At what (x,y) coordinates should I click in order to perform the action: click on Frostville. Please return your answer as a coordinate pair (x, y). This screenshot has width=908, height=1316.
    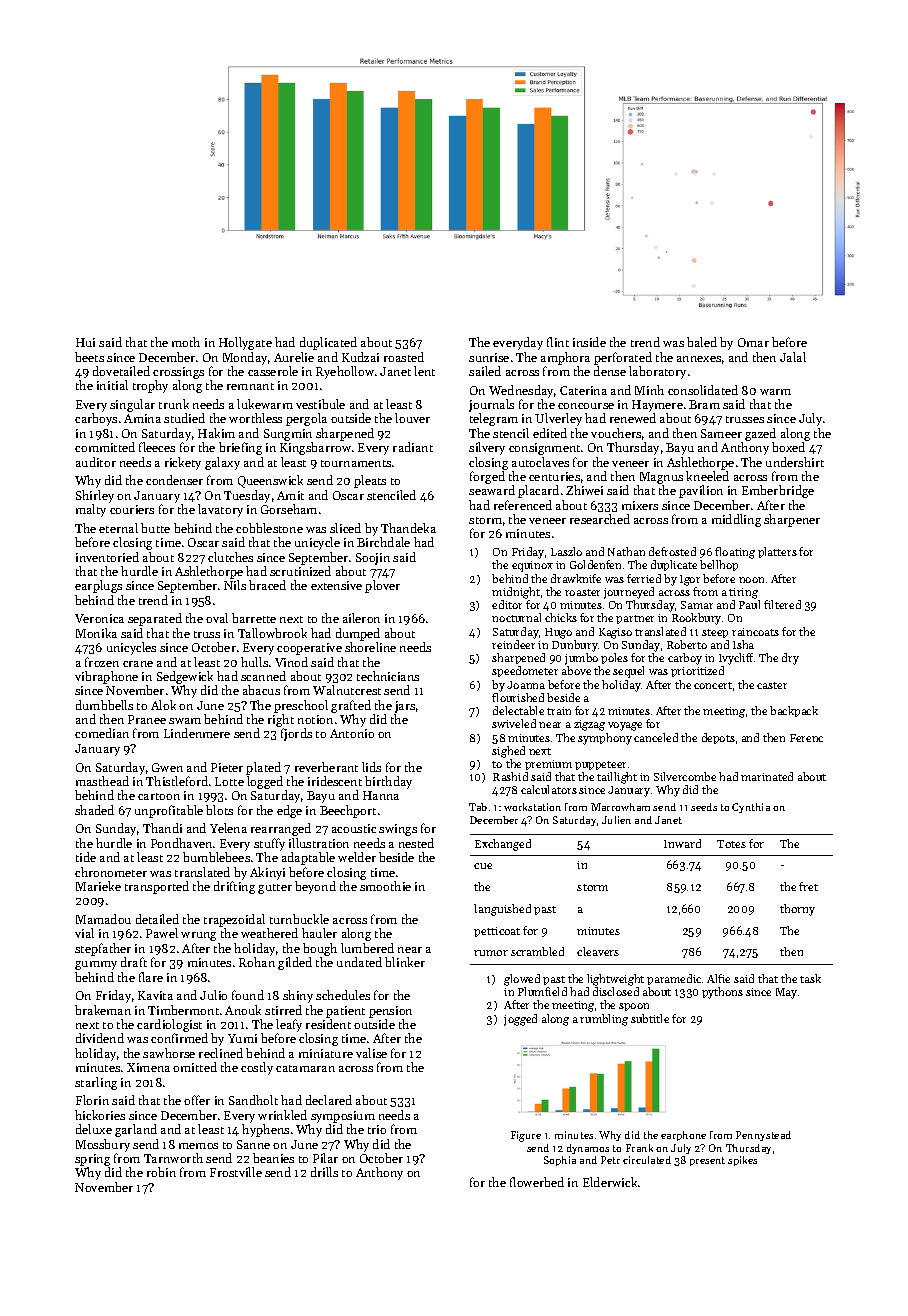
    Looking at the image, I should click on (236, 1172).
